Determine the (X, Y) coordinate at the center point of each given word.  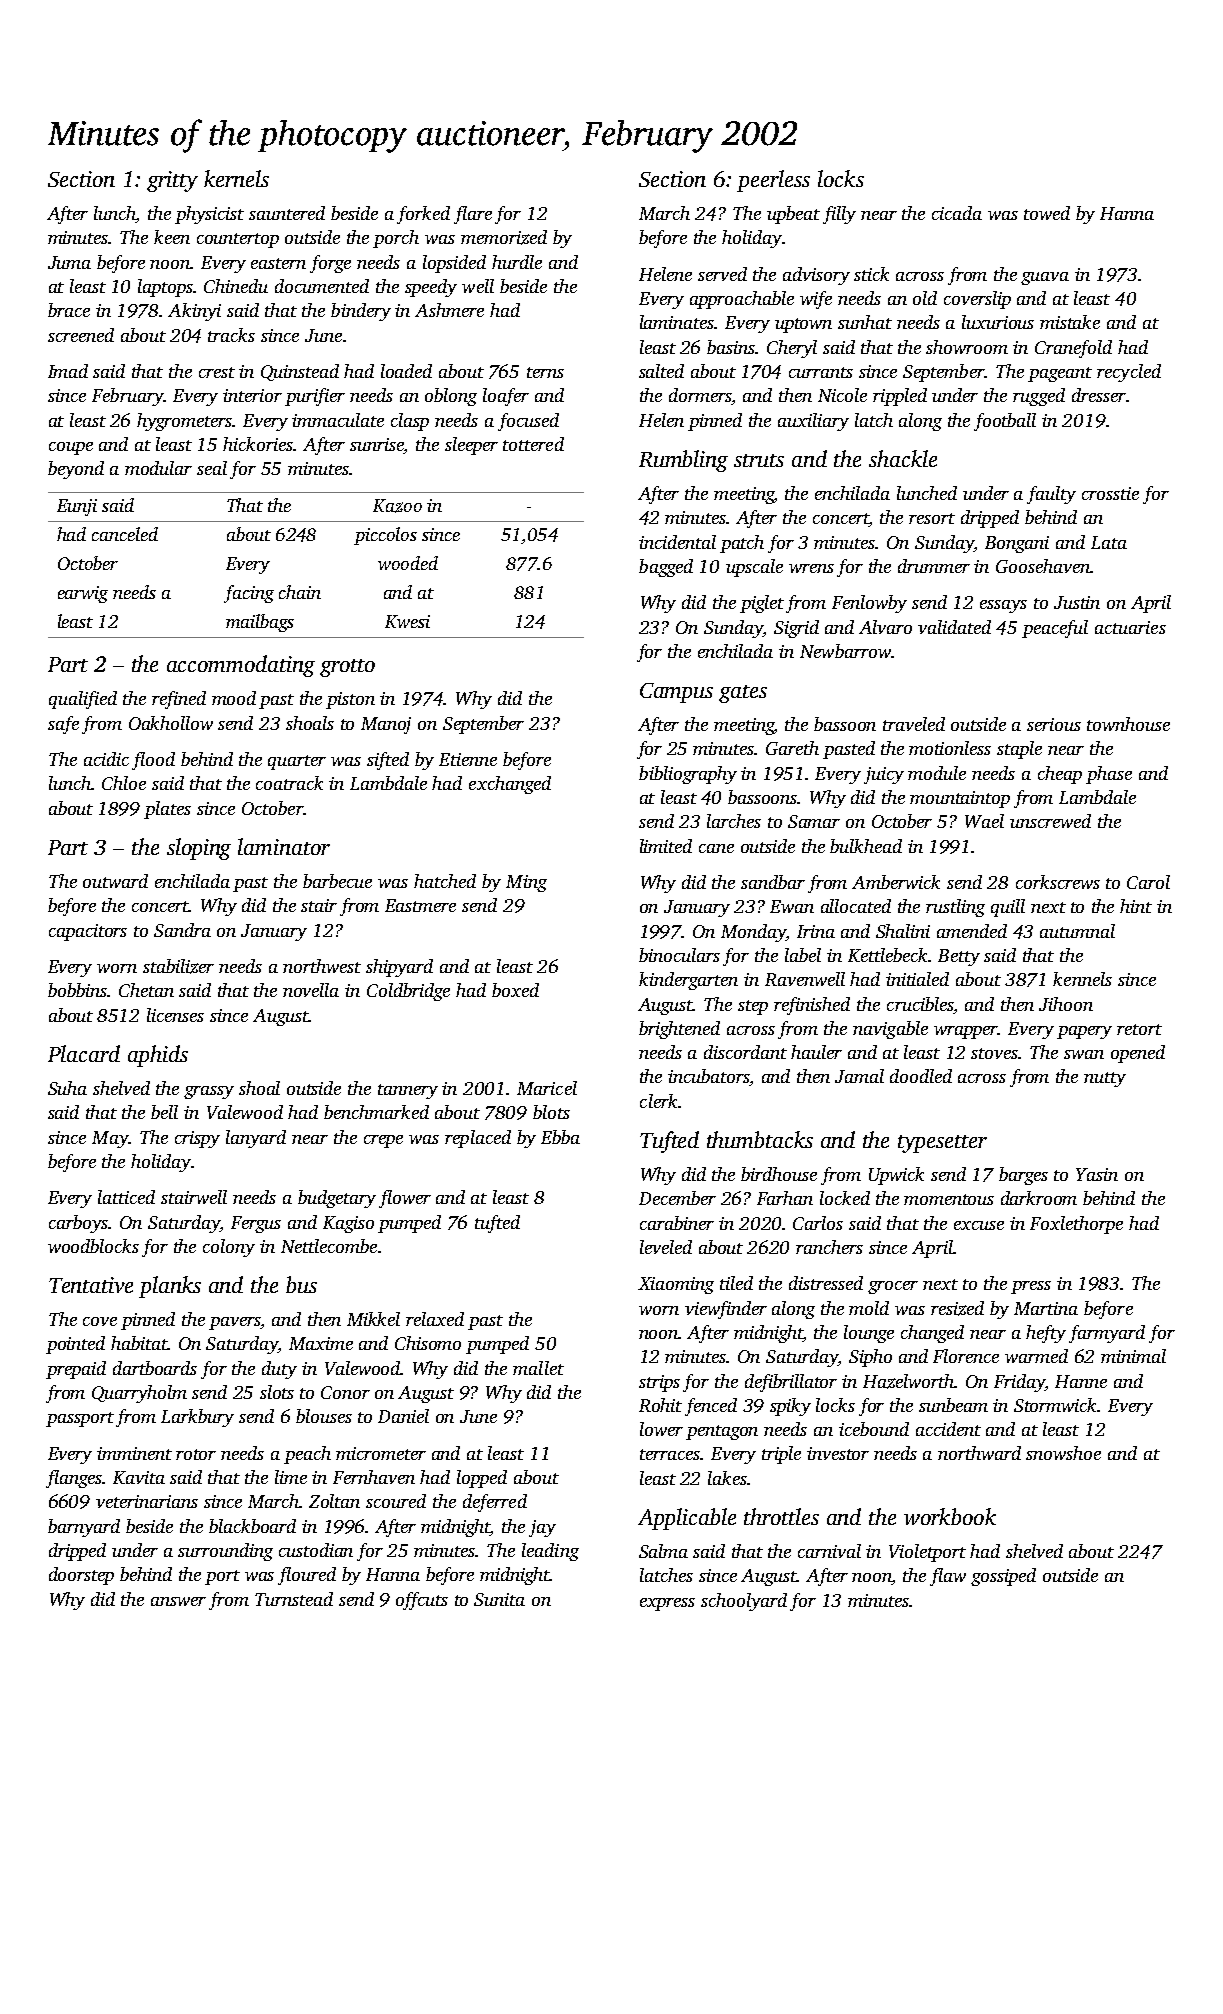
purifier (315, 397)
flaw (948, 1577)
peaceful (1055, 629)
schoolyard (744, 1602)
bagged (666, 568)
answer (178, 1601)
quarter (297, 762)
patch (742, 544)
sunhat (865, 322)
